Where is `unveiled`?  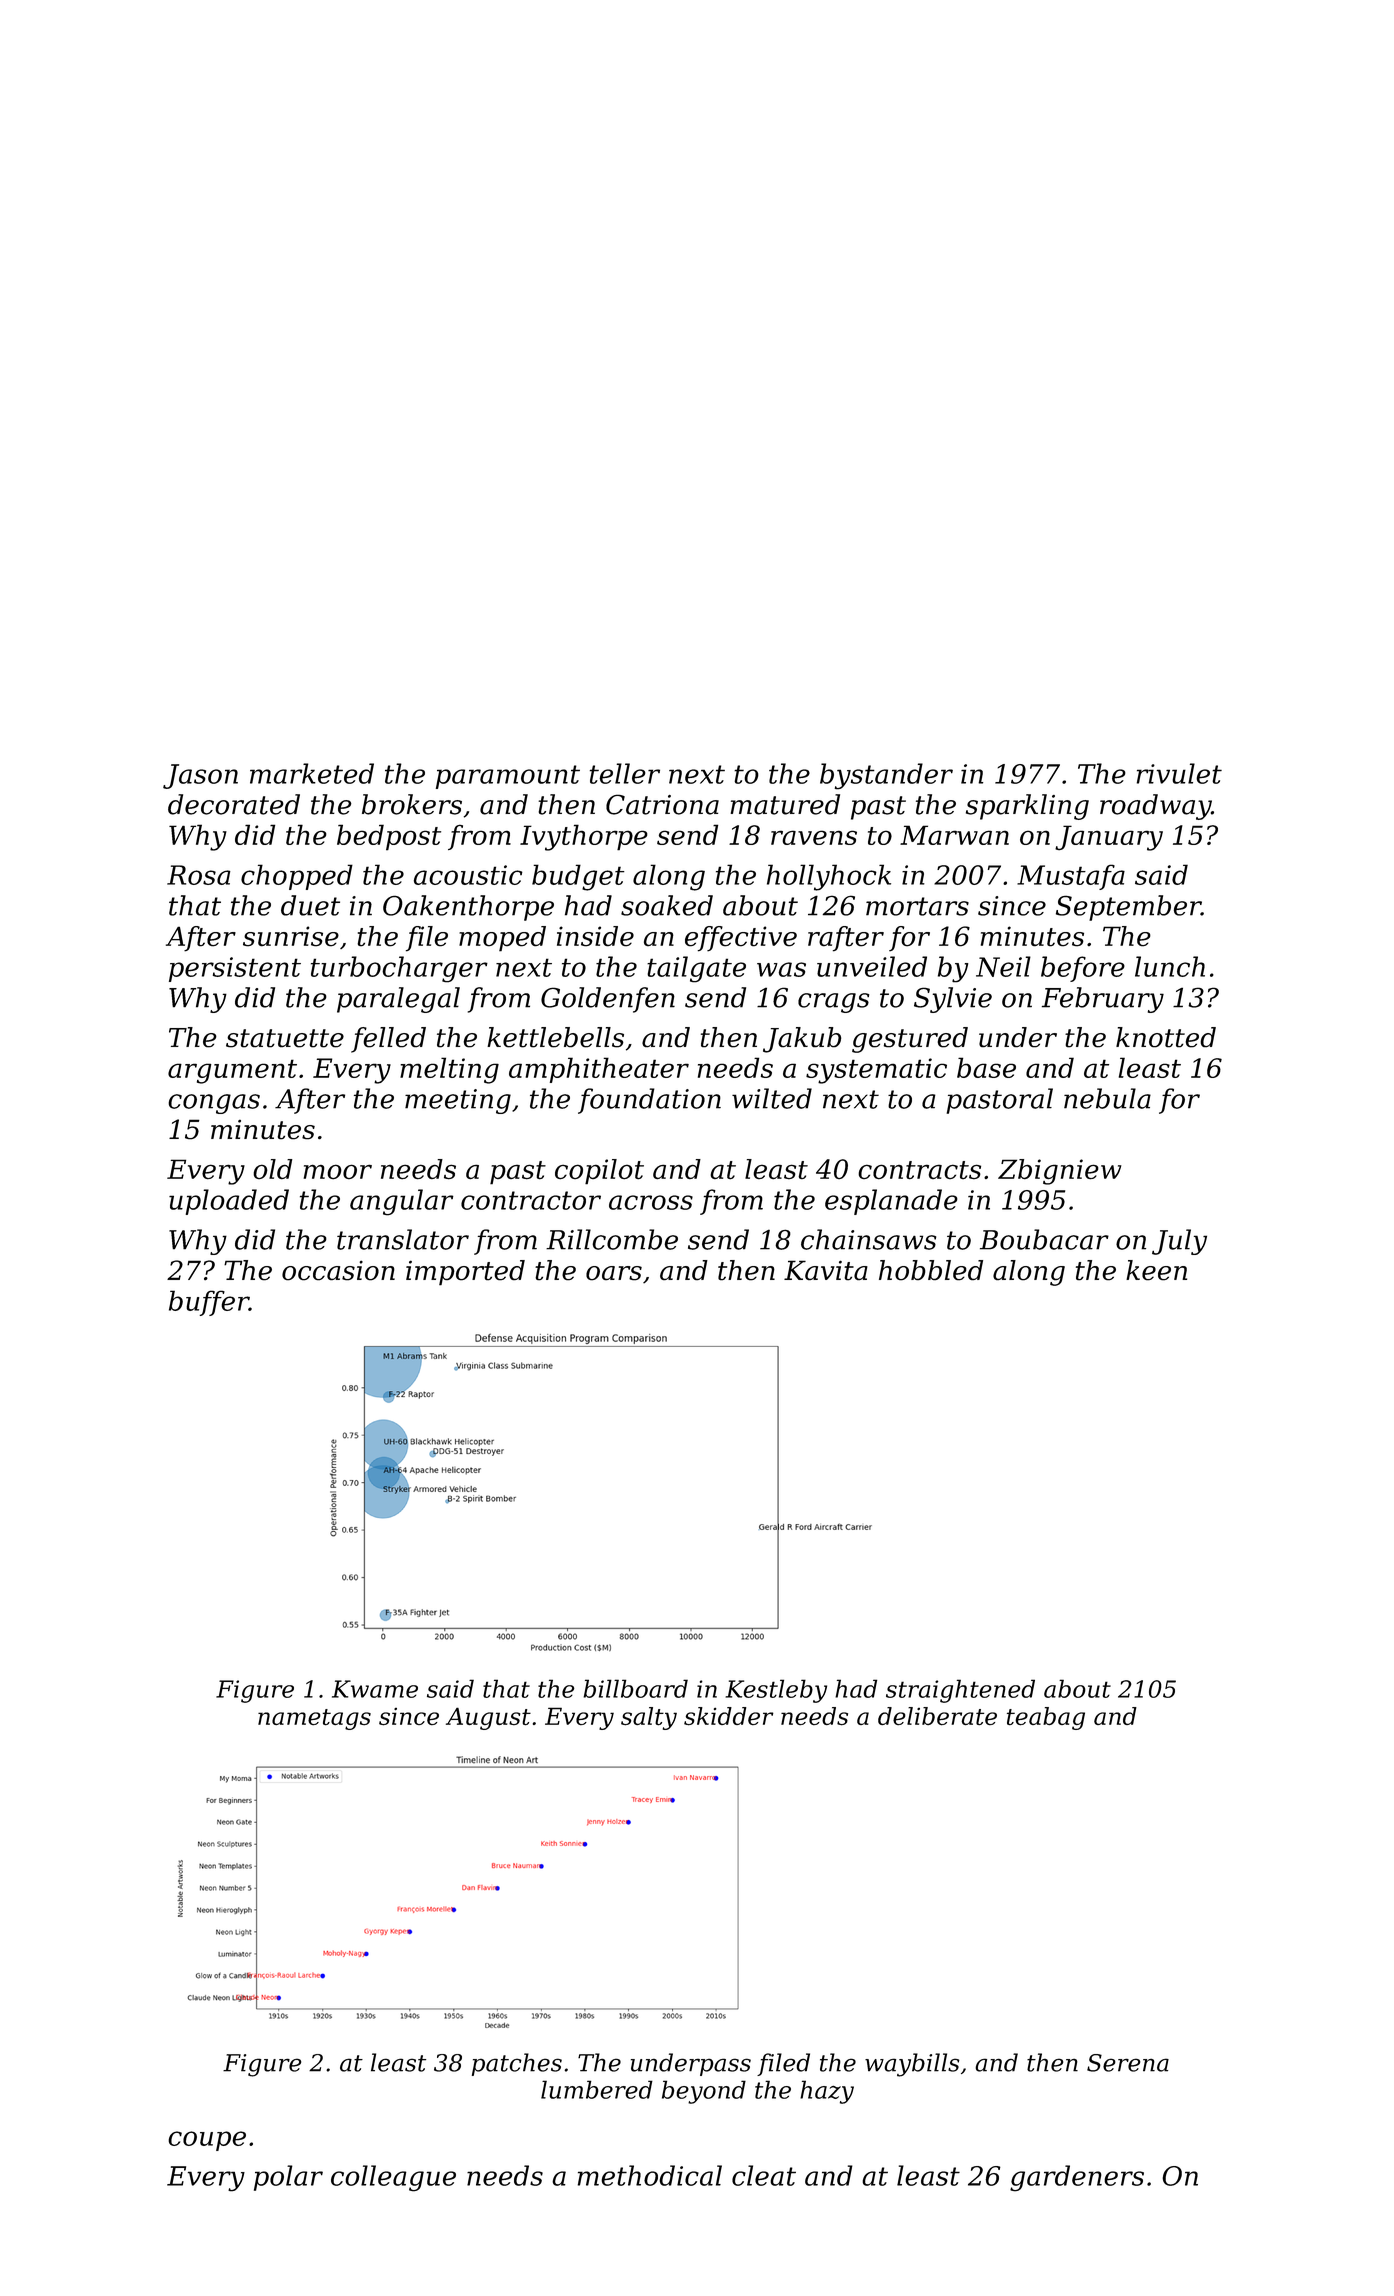 unveiled is located at coordinates (872, 966).
